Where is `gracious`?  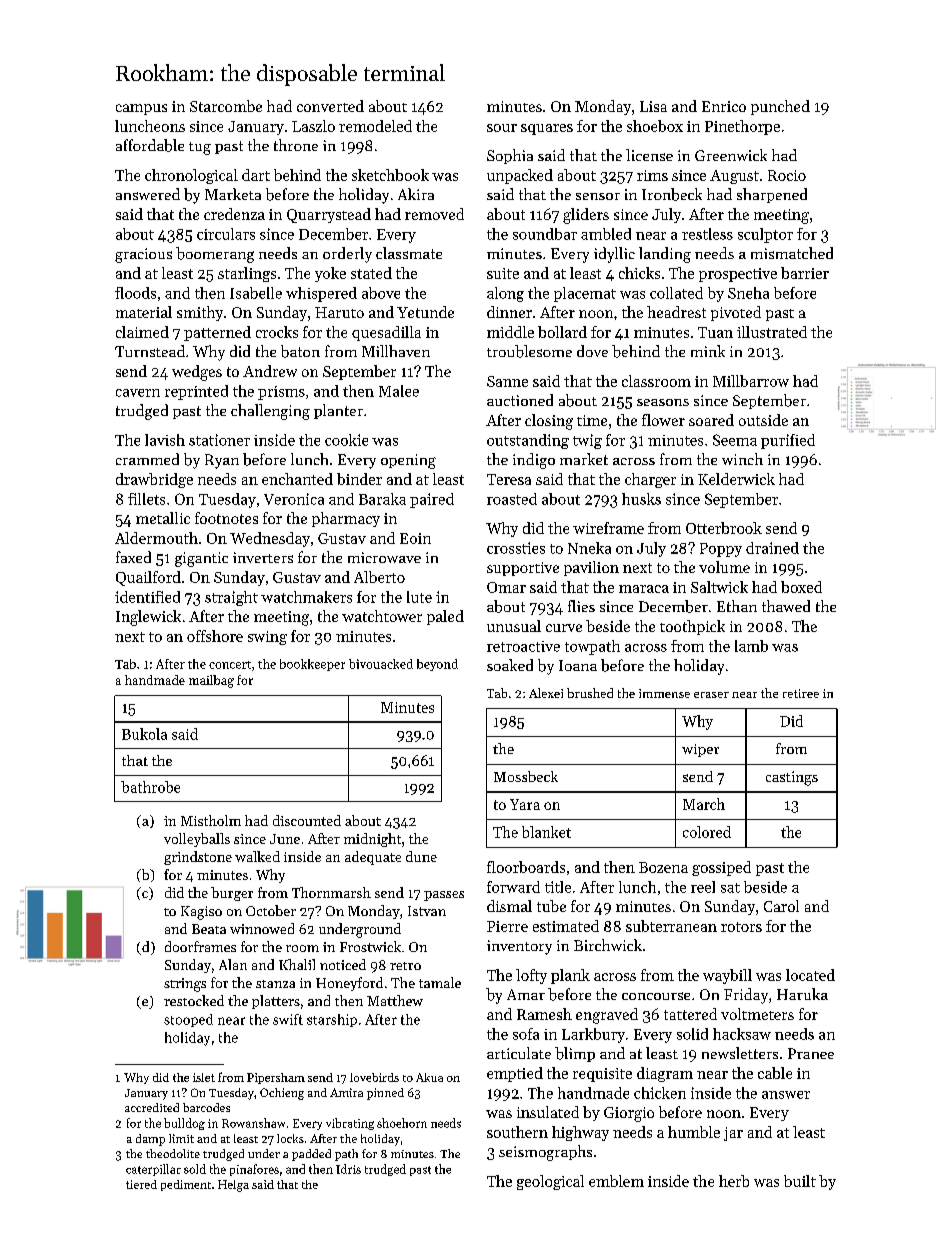
gracious is located at coordinates (143, 255).
